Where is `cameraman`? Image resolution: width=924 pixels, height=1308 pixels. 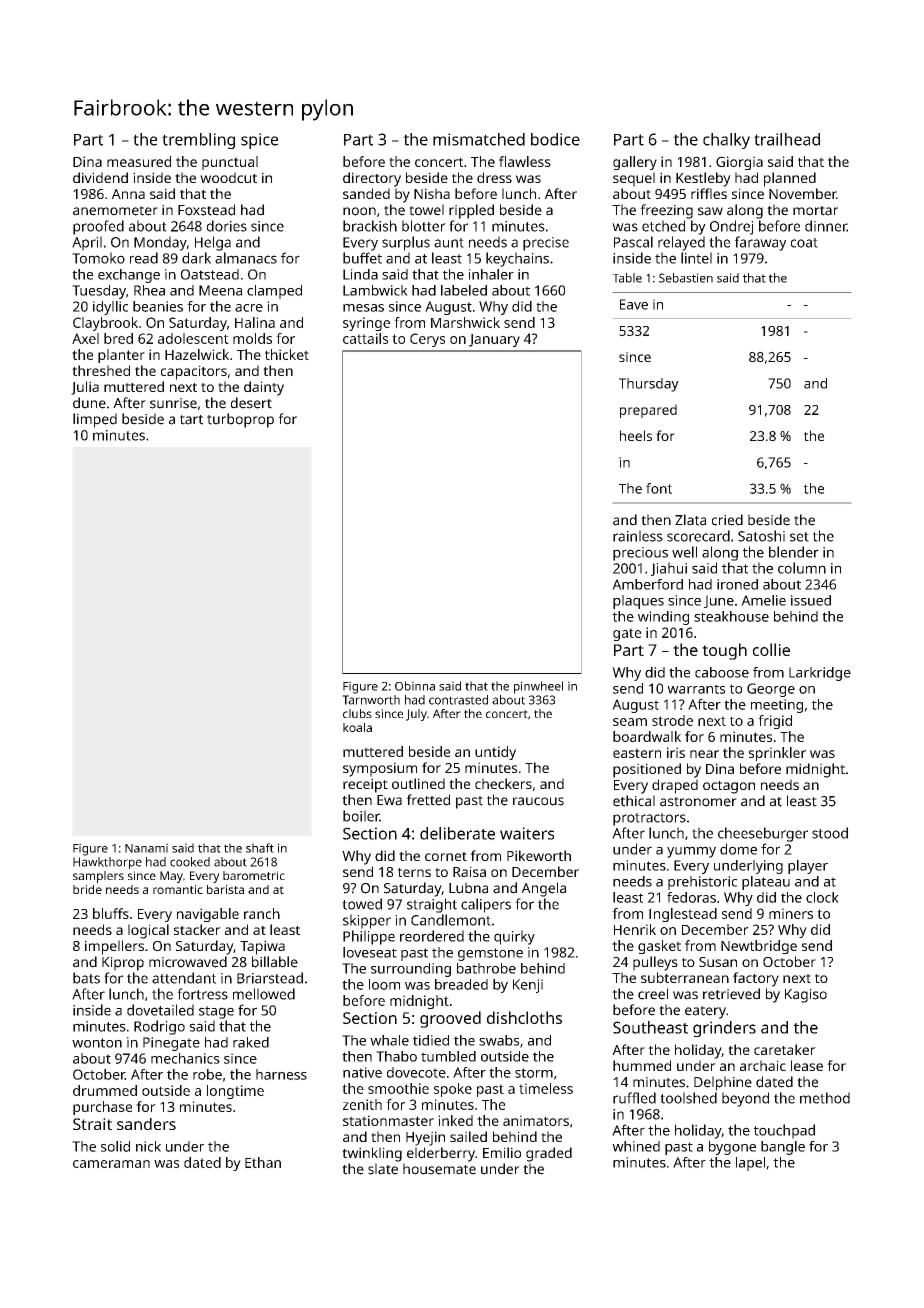 cameraman is located at coordinates (111, 1164).
